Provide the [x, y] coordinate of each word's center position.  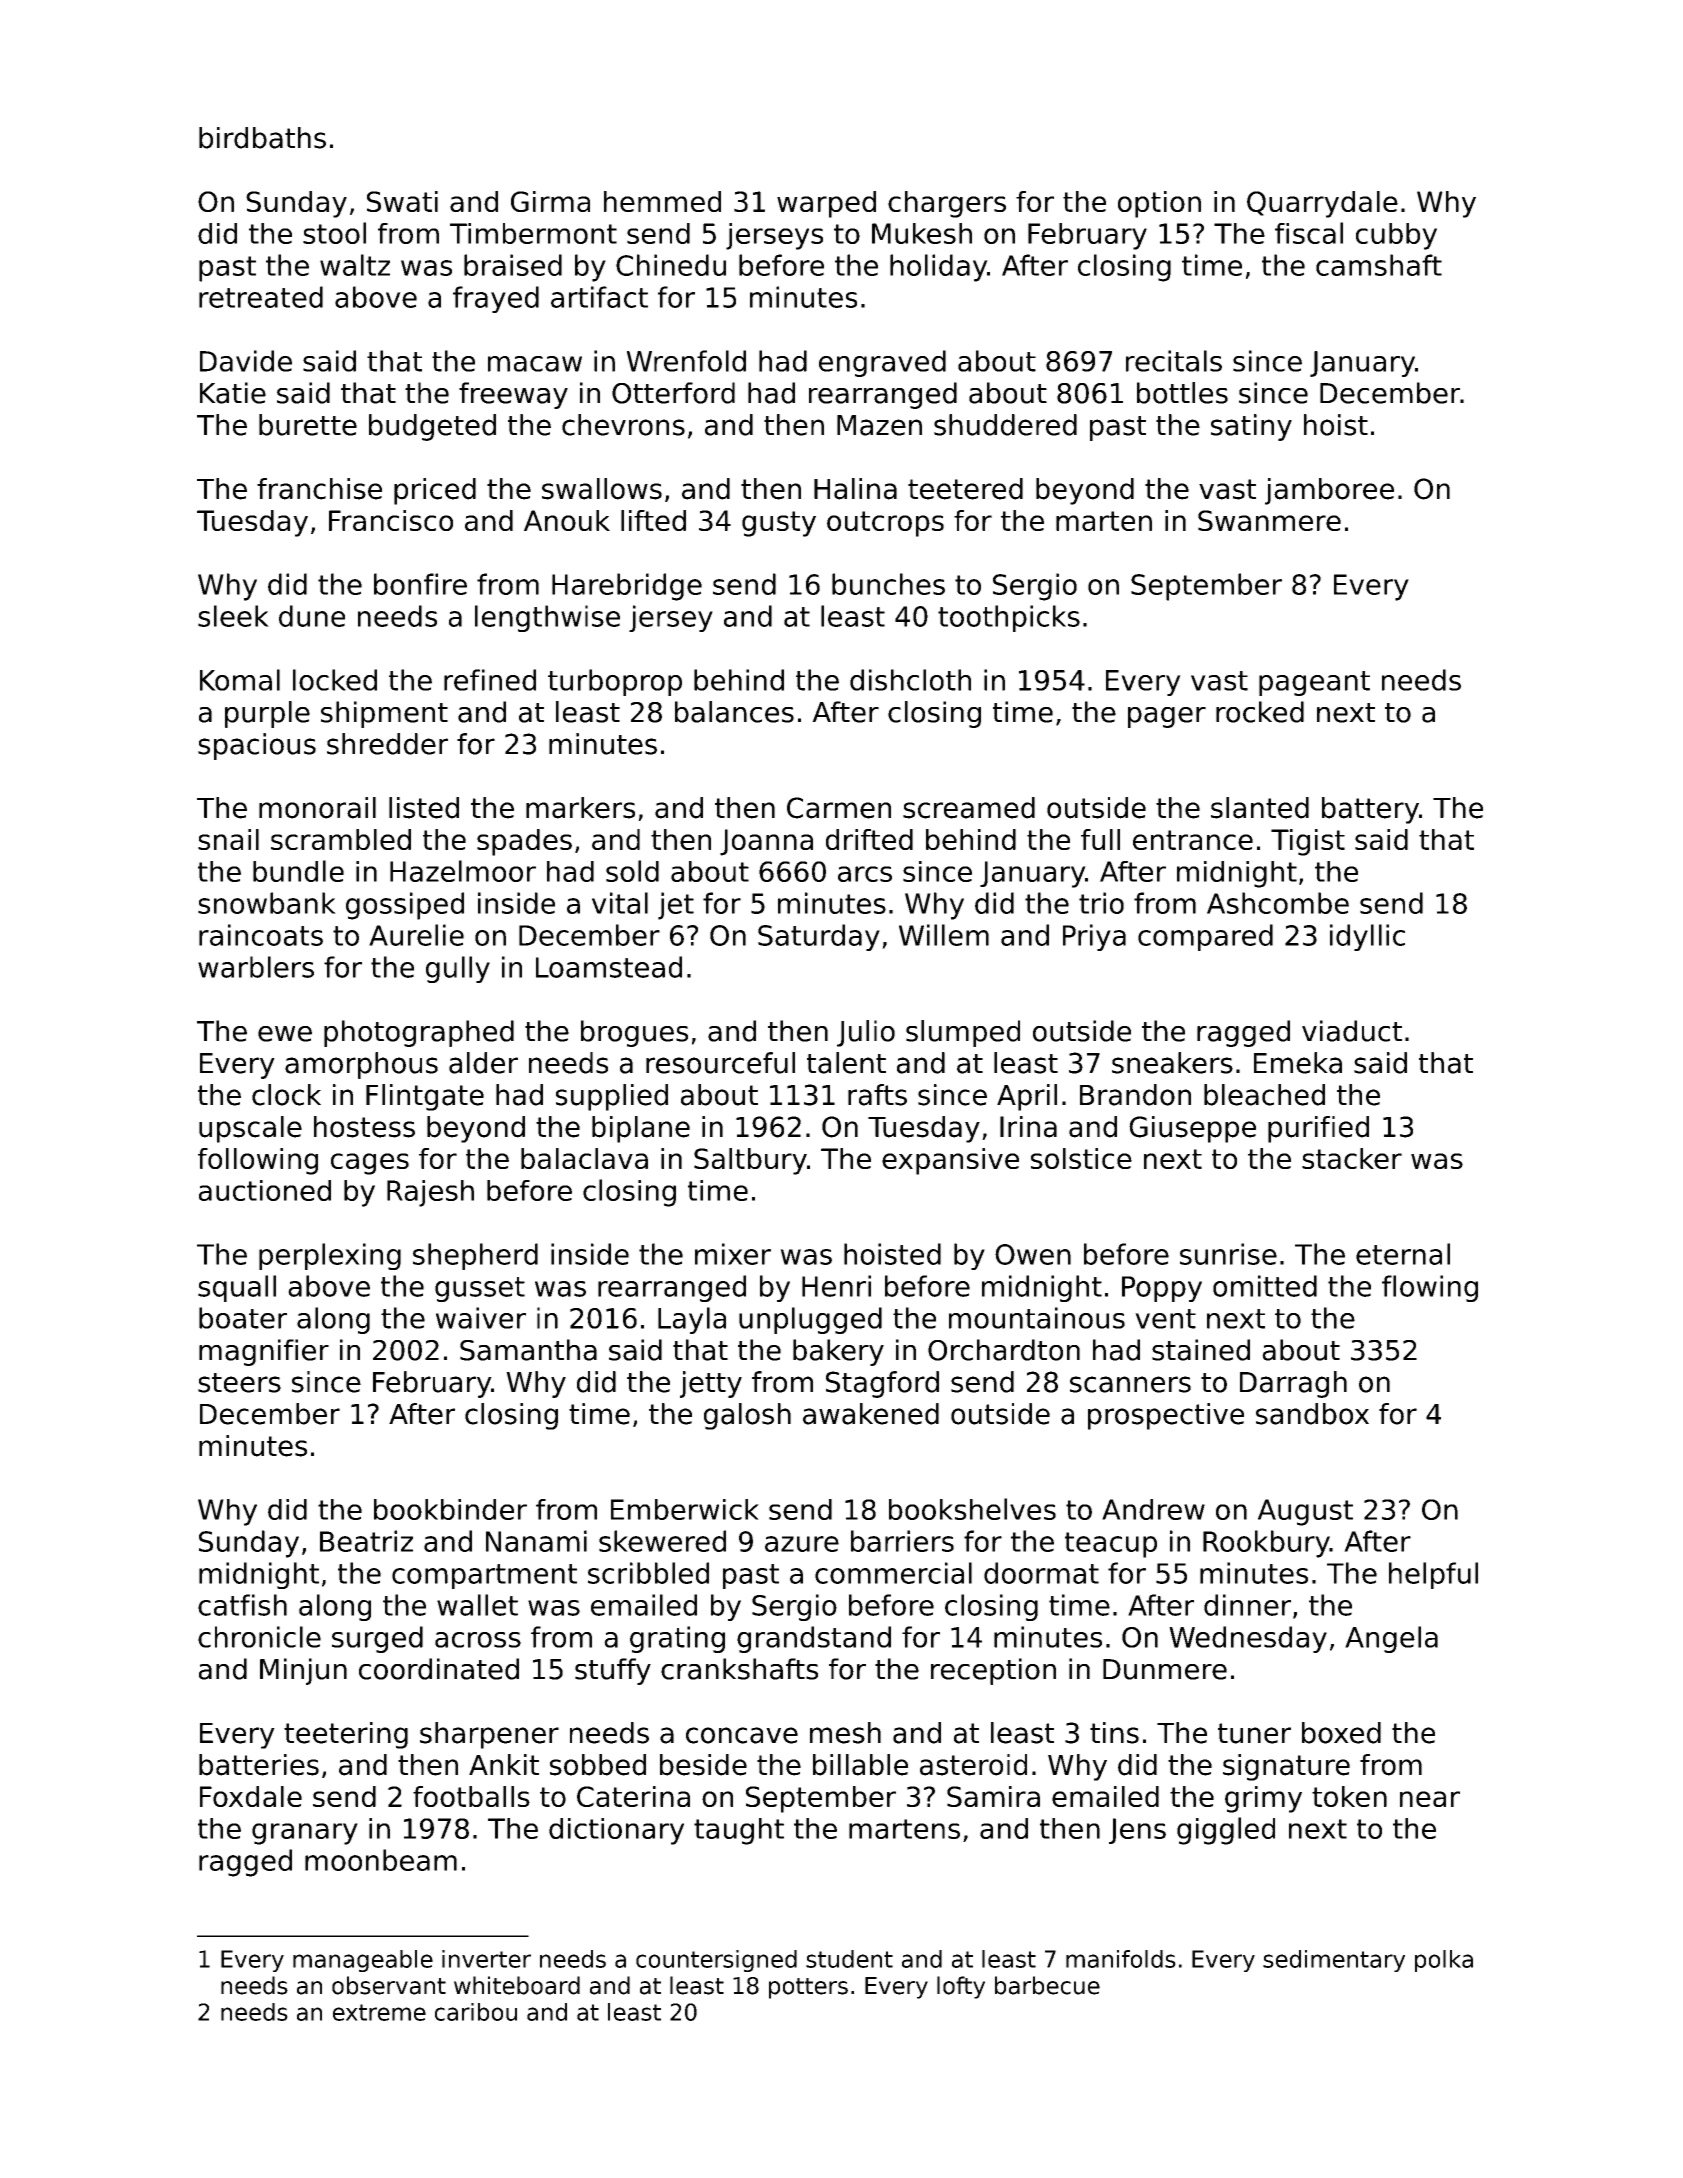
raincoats [261, 935]
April [1027, 1097]
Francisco [391, 520]
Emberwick [685, 1509]
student [849, 1959]
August [1305, 1512]
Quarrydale [1322, 204]
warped [826, 204]
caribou [476, 2012]
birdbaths [262, 138]
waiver [481, 1318]
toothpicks [1009, 618]
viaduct [1352, 1031]
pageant [1314, 683]
